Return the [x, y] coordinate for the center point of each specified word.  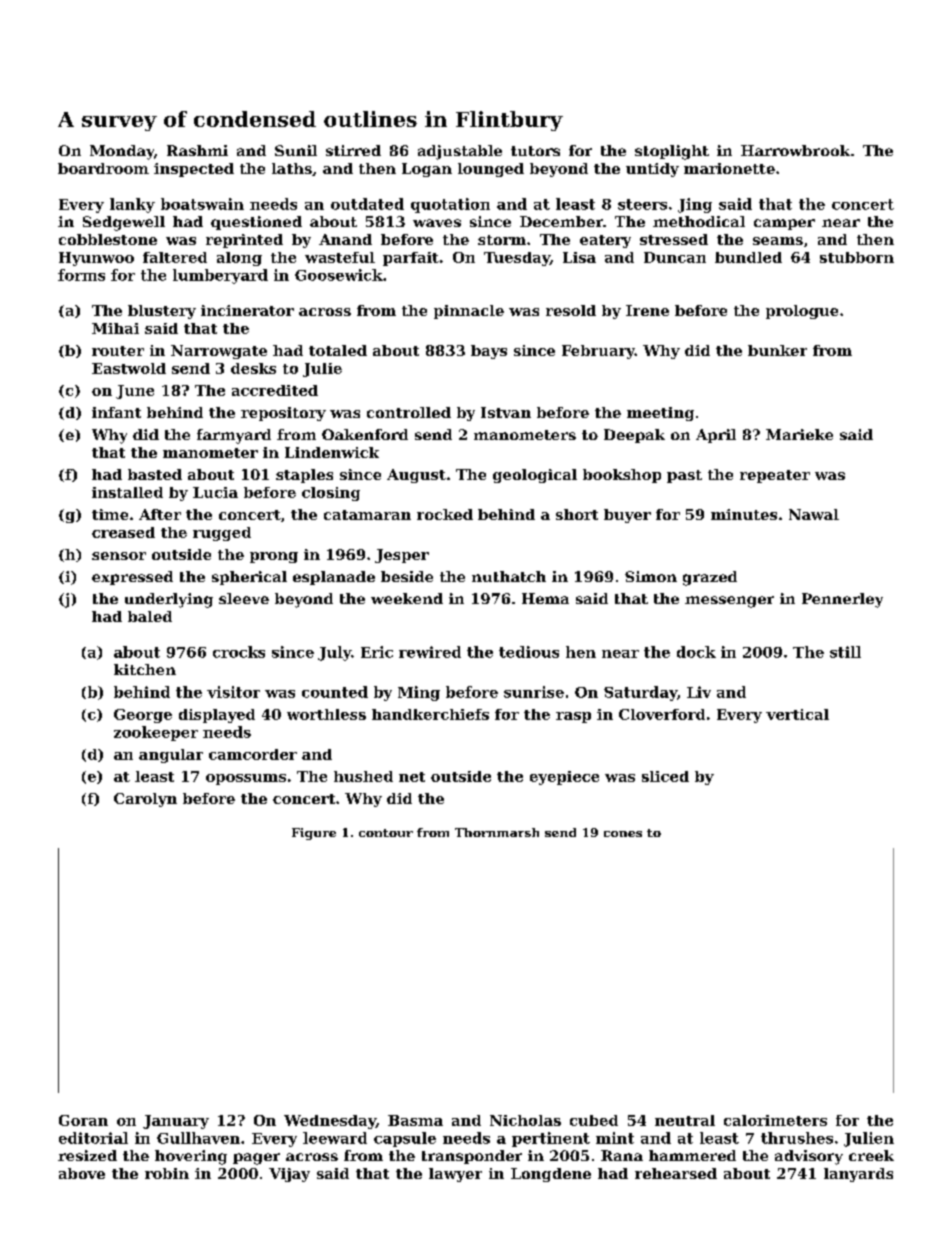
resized [87, 1155]
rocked [445, 514]
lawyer [455, 1175]
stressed [674, 239]
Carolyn [145, 800]
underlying [169, 600]
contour [386, 833]
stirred [353, 150]
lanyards [858, 1175]
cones [623, 834]
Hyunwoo [96, 259]
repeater [775, 476]
